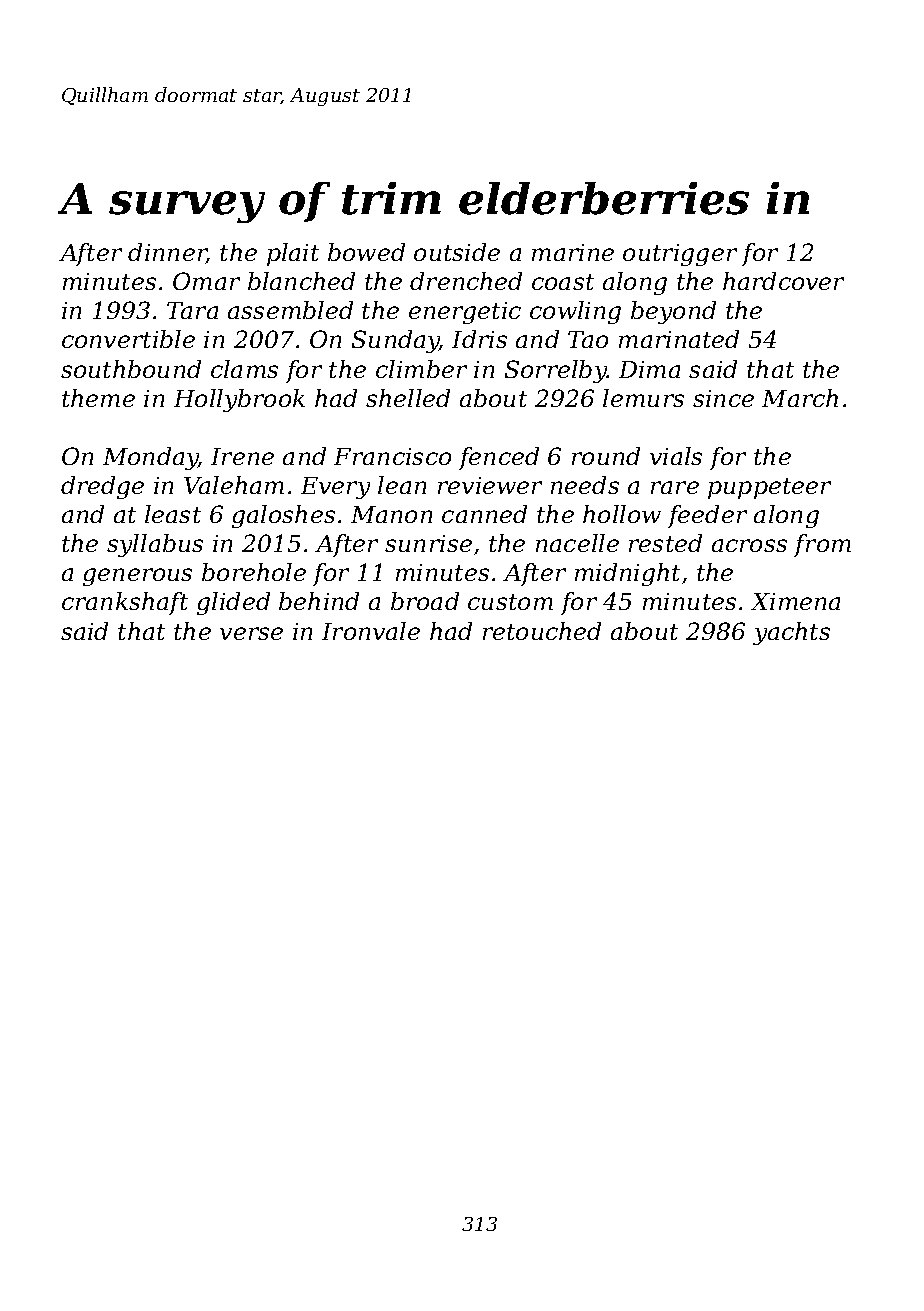 This screenshot has height=1311, width=924. Describe the element at coordinates (239, 400) in the screenshot. I see `Hollybrook` at that location.
